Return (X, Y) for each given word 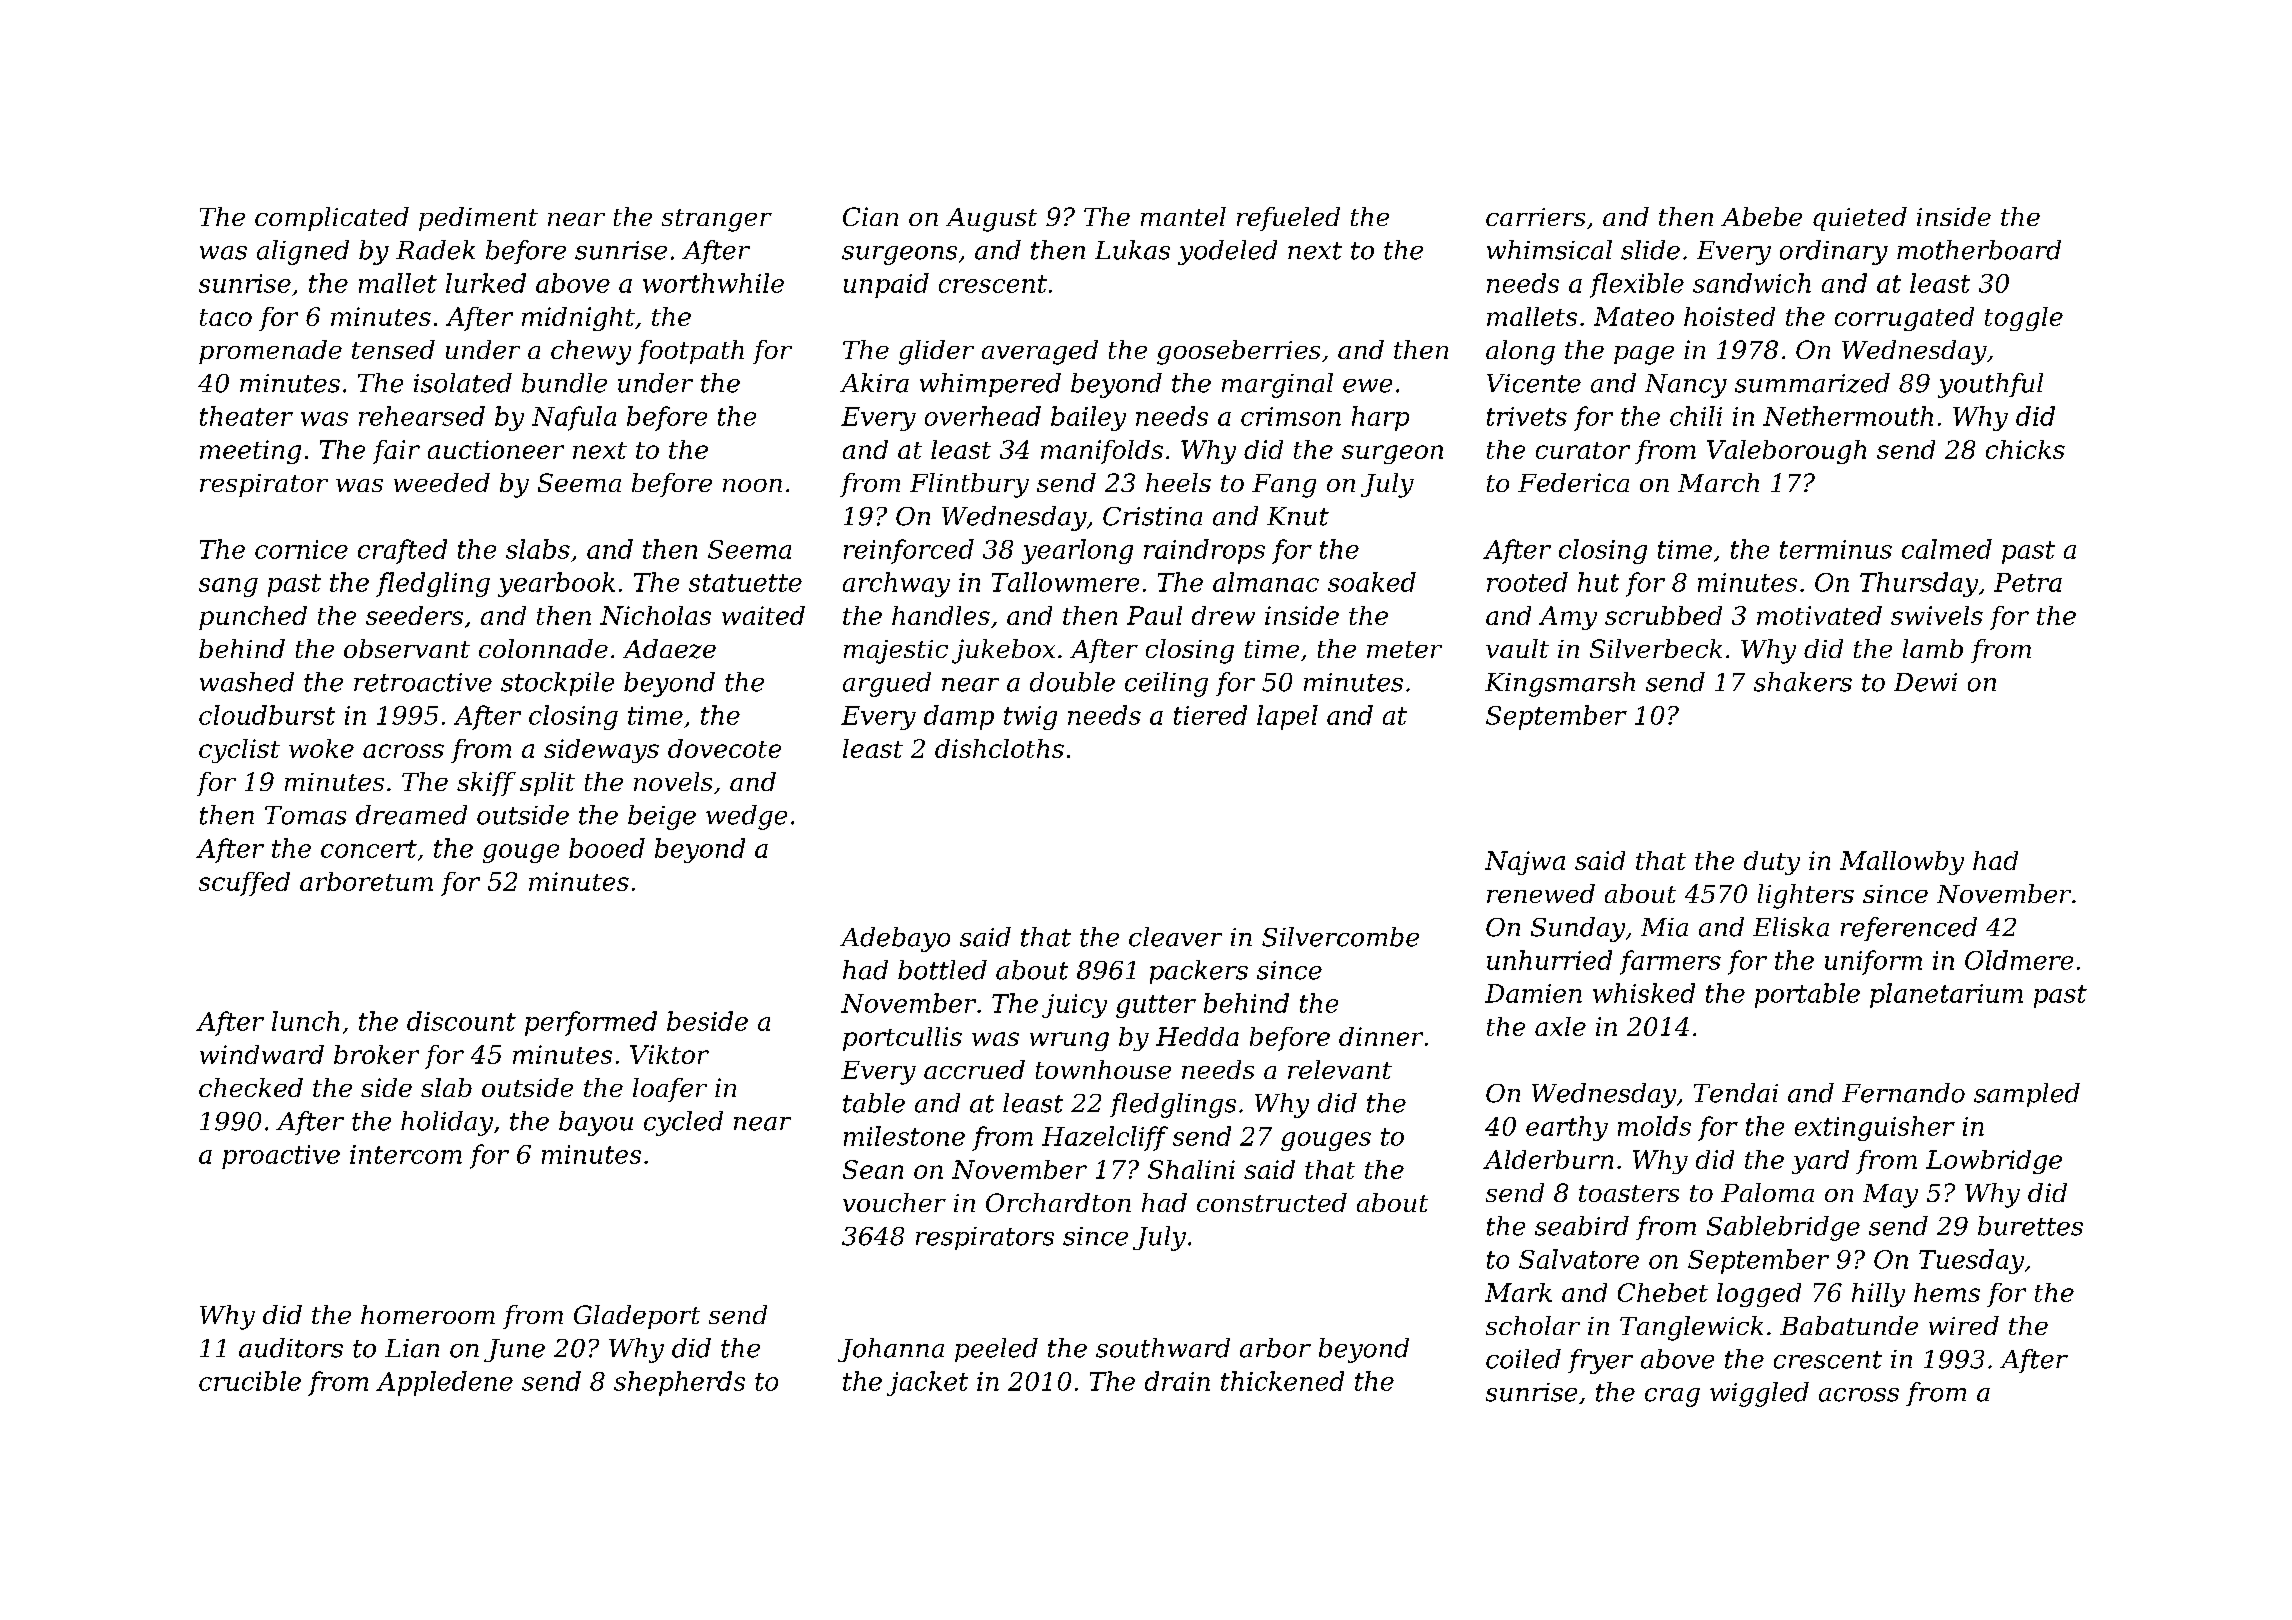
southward (1163, 1348)
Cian (870, 216)
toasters (1629, 1193)
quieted (1860, 219)
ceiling (1166, 684)
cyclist (239, 751)
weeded (442, 482)
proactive (281, 1157)
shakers (1803, 682)
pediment (478, 219)
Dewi (1925, 682)
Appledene (444, 1383)
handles (941, 615)
